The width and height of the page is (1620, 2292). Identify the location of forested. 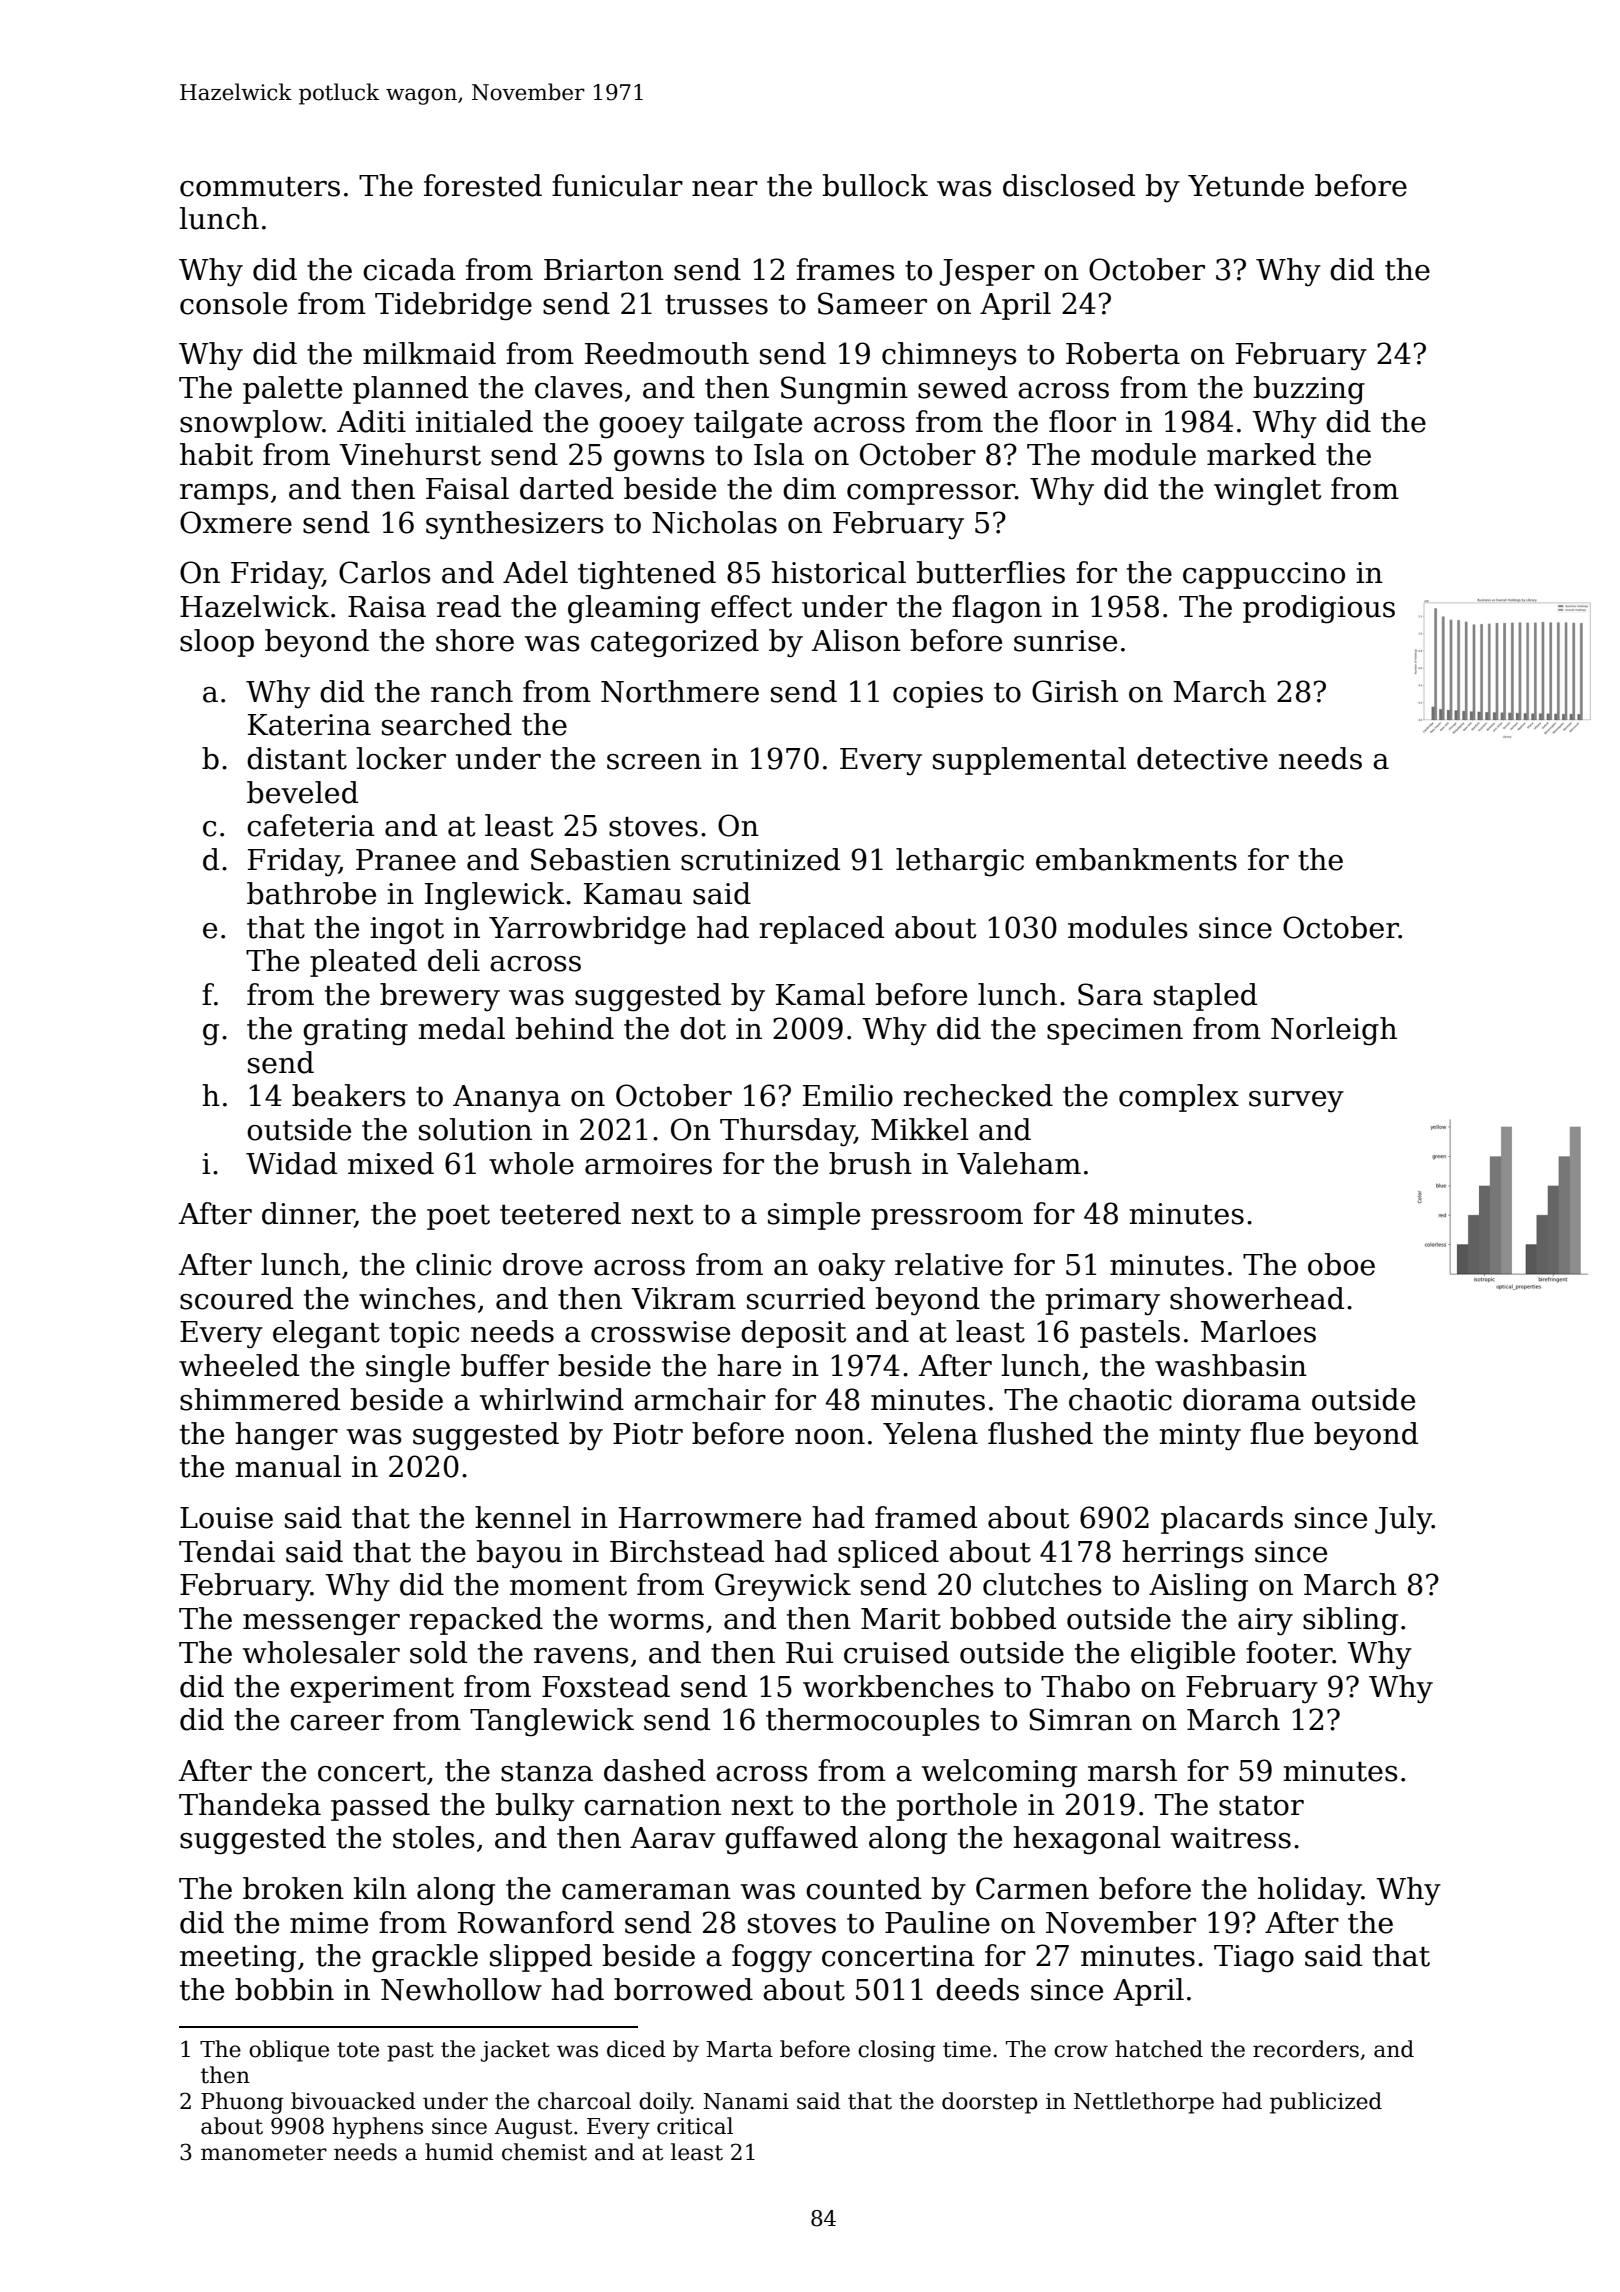
(483, 185).
